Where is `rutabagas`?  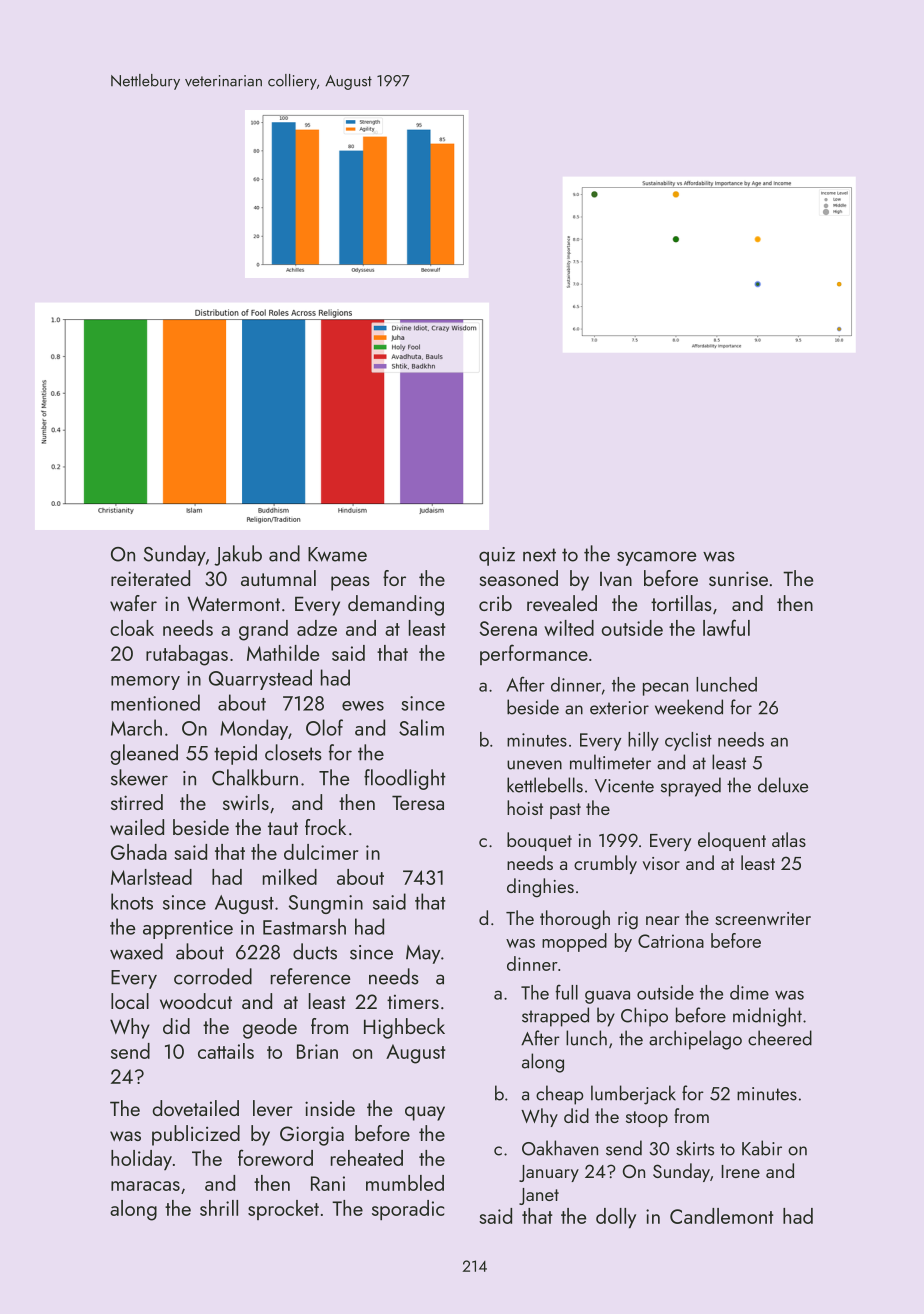 rutabagas is located at coordinates (187, 655).
